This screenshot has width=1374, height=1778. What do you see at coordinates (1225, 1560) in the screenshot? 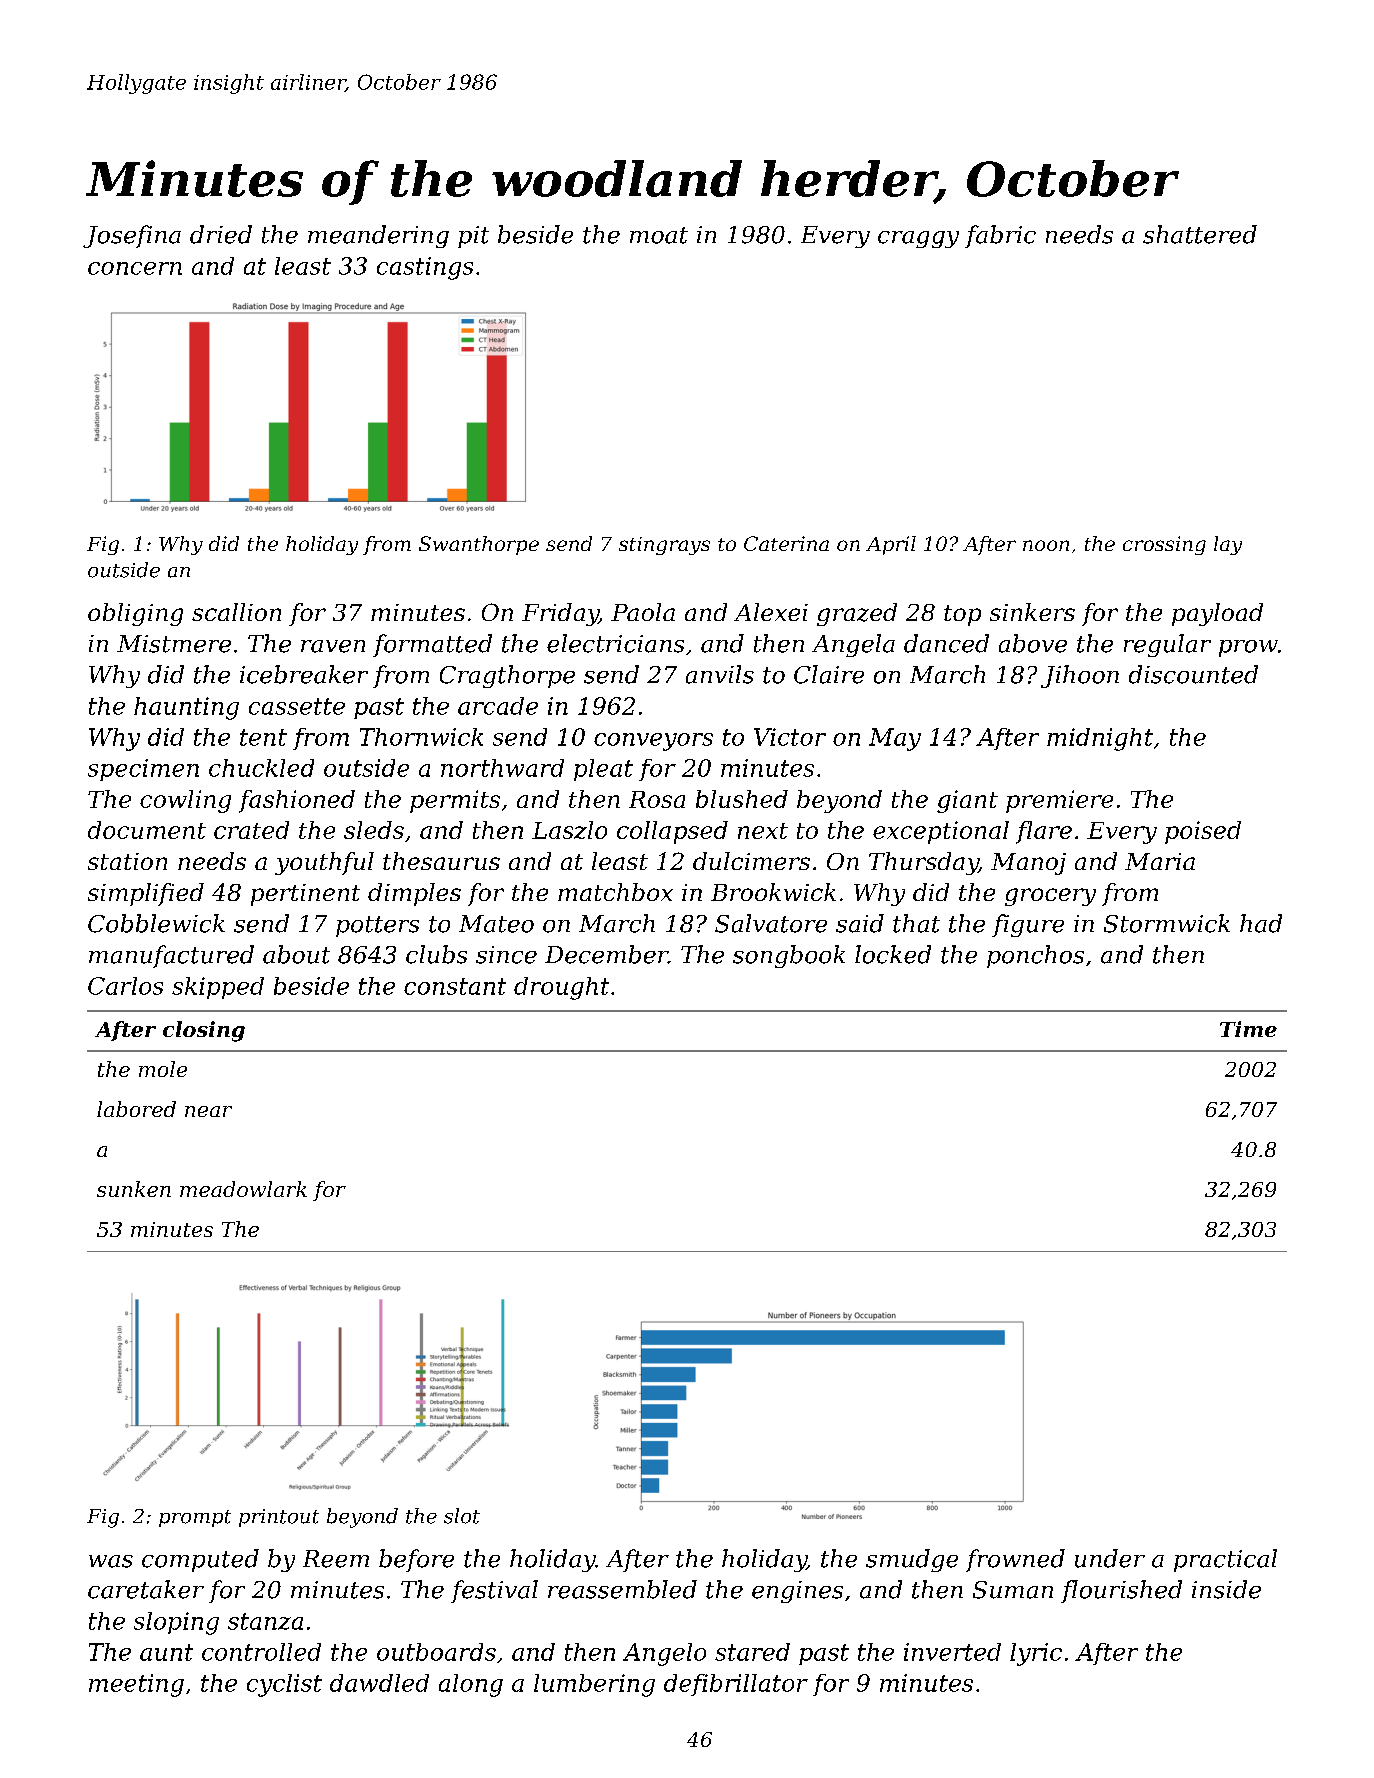
I see `practical` at bounding box center [1225, 1560].
